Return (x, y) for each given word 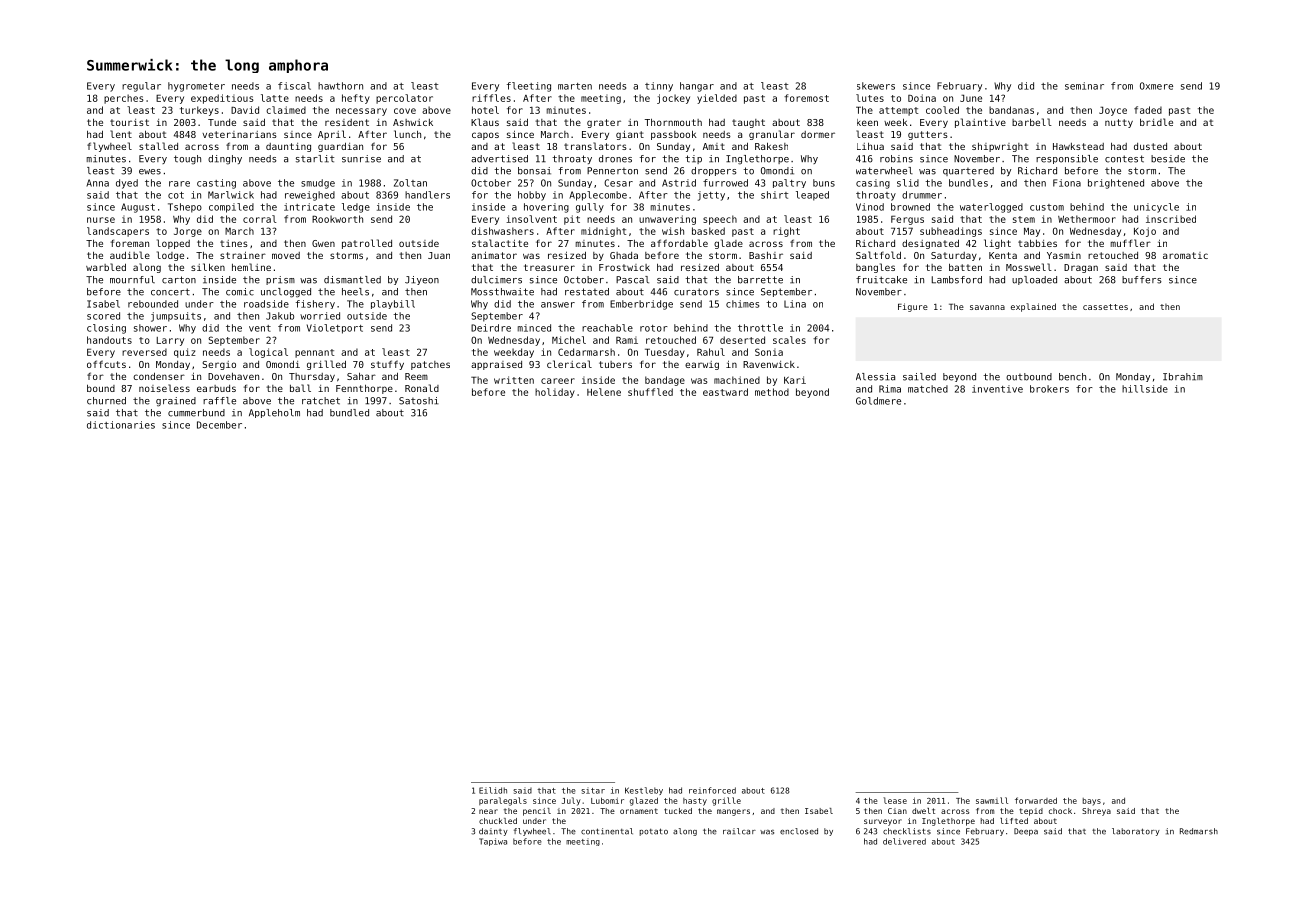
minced (534, 328)
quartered (968, 171)
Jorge (188, 232)
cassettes (1105, 307)
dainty (493, 832)
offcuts (106, 364)
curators (696, 292)
